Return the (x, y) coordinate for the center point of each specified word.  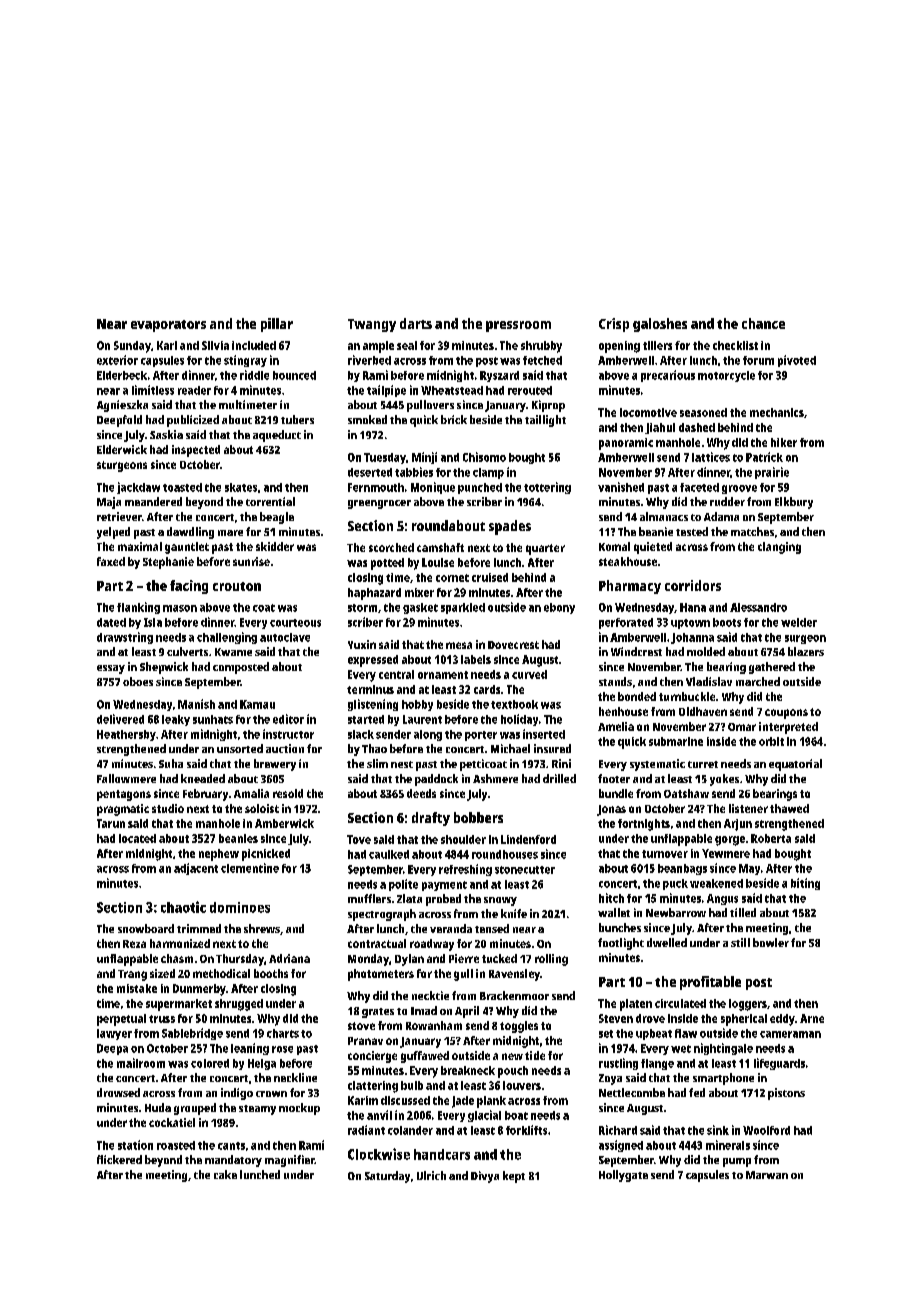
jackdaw (138, 488)
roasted (176, 1145)
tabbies (414, 472)
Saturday (387, 1177)
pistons (786, 1094)
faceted (699, 487)
